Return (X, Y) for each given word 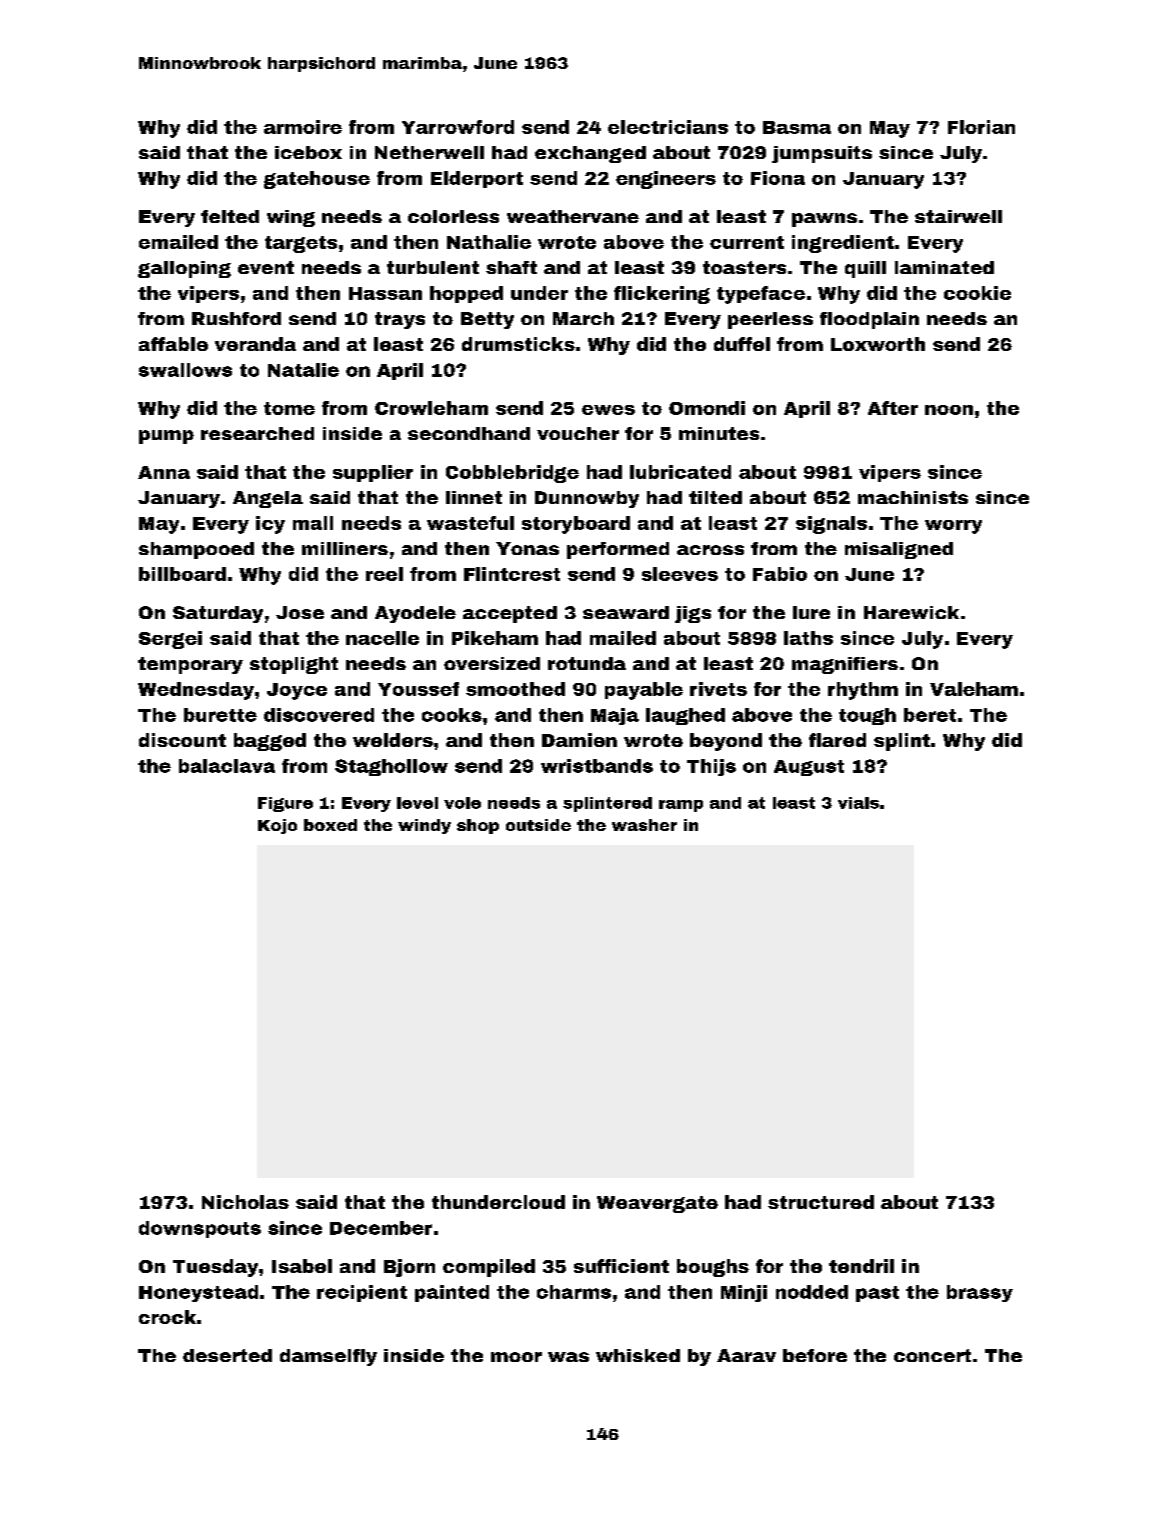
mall (313, 523)
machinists (913, 497)
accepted (510, 614)
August (809, 768)
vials (858, 803)
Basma (797, 127)
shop (478, 826)
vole (462, 803)
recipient (362, 1293)
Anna (164, 472)
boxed (330, 825)
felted (230, 216)
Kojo (277, 826)
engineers (666, 180)
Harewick (911, 612)
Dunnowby (587, 499)
